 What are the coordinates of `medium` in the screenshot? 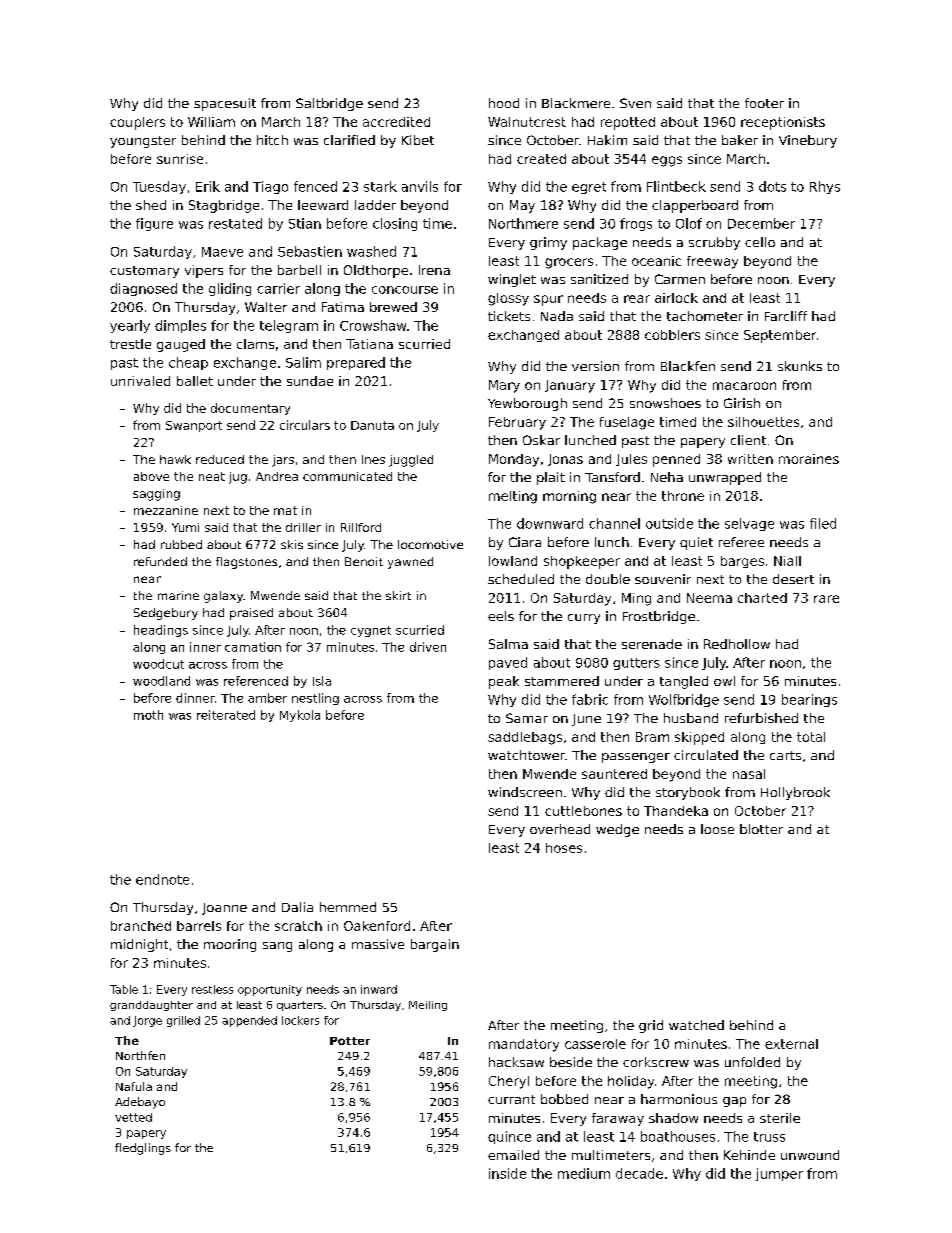 It's located at (584, 1173).
